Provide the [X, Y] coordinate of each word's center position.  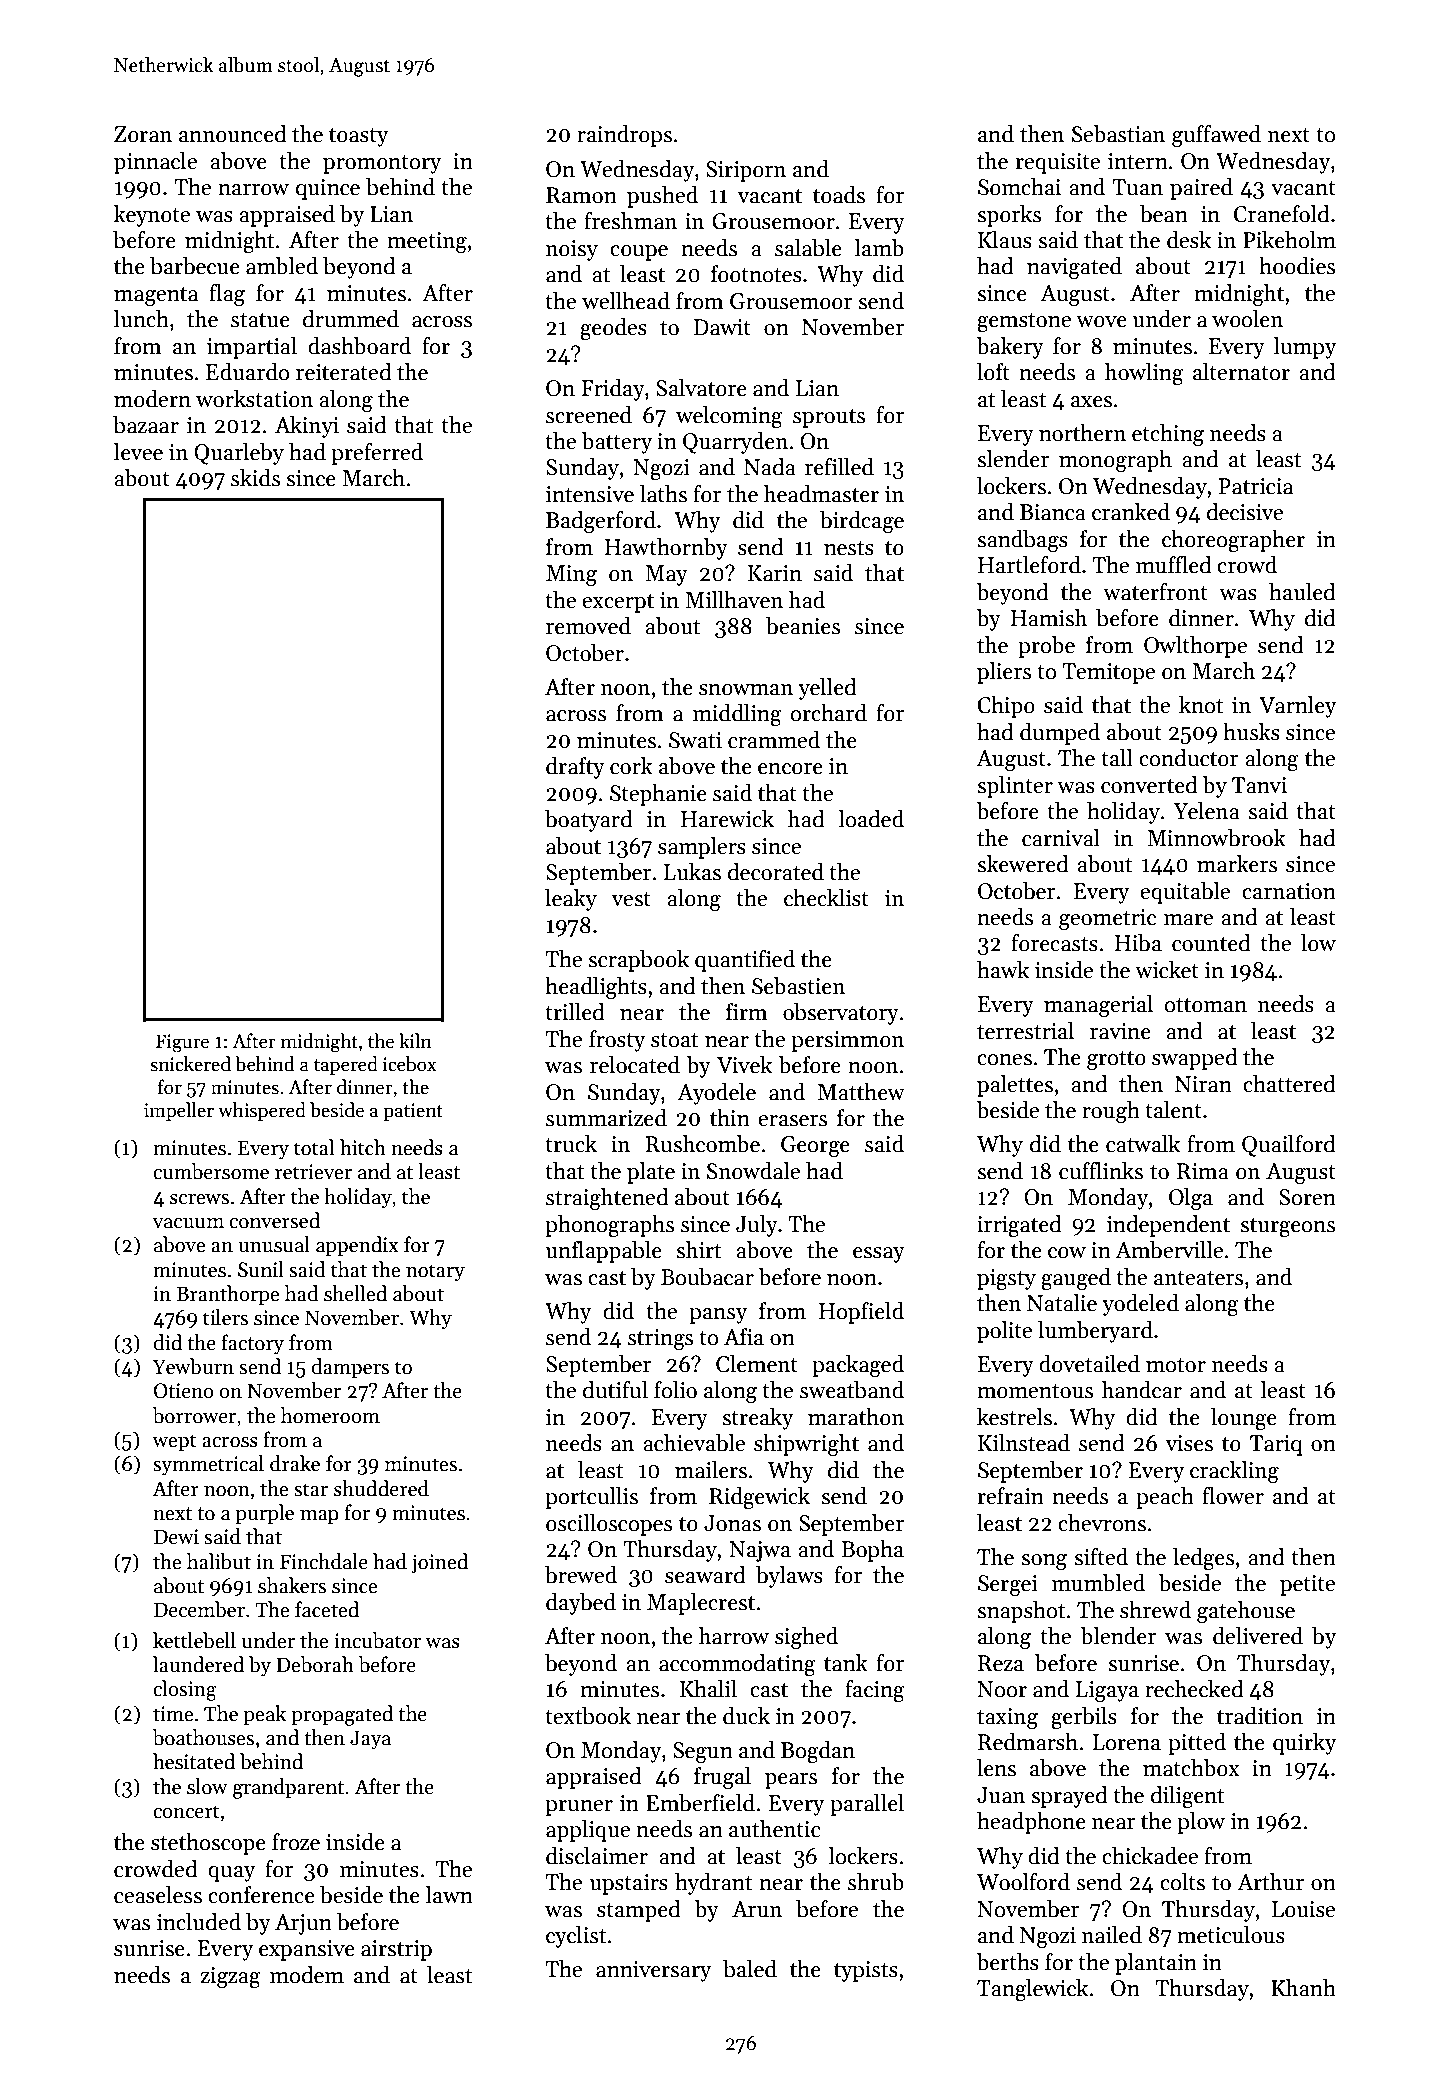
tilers [225, 1317]
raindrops [624, 136]
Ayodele [716, 1094]
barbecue [195, 266]
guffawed [1216, 136]
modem [307, 1975]
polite [1004, 1332]
